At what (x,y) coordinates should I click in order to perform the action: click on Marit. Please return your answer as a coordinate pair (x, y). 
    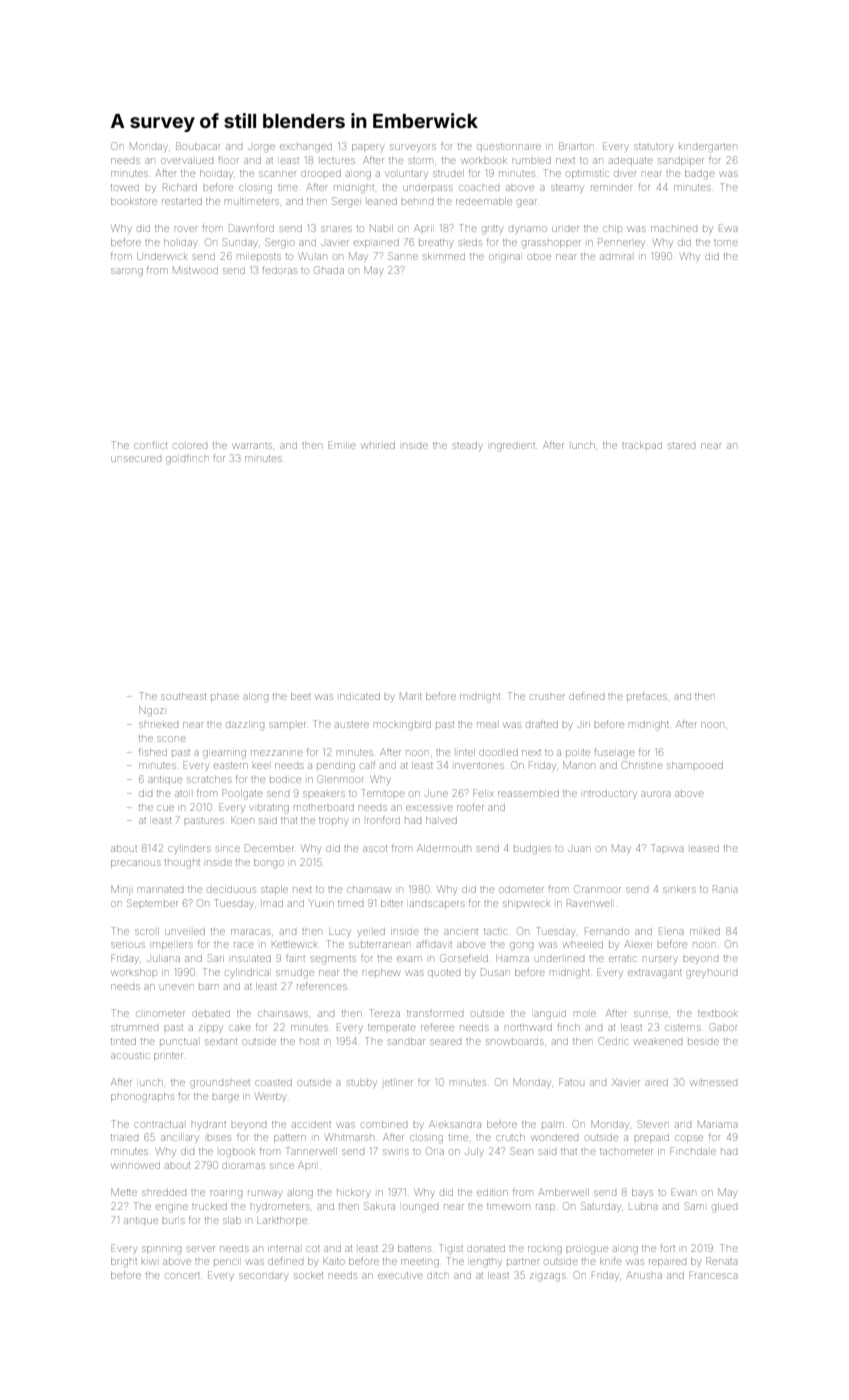
    Looking at the image, I should click on (411, 696).
